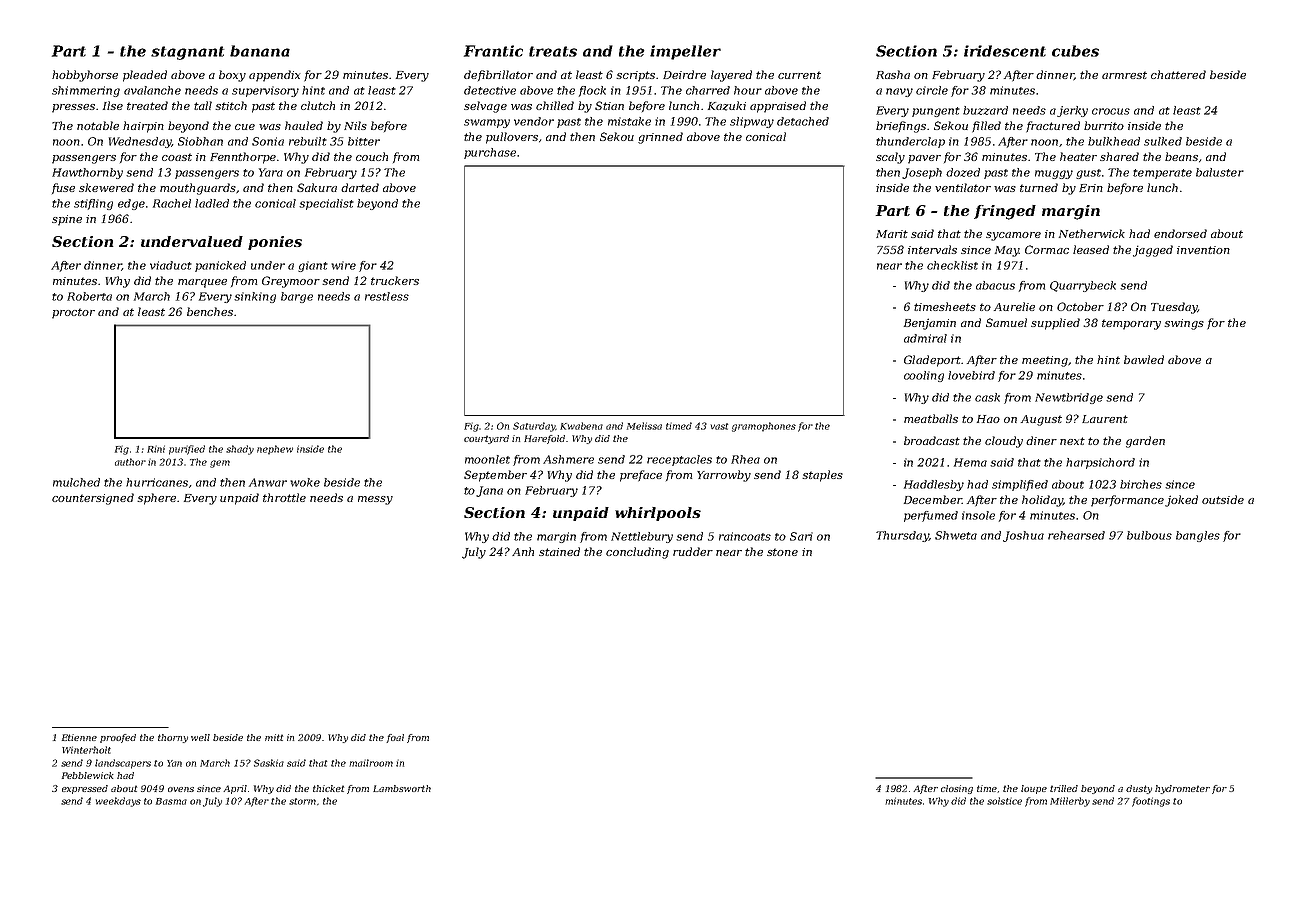 The height and width of the screenshot is (924, 1308). What do you see at coordinates (523, 551) in the screenshot?
I see `Anh` at bounding box center [523, 551].
